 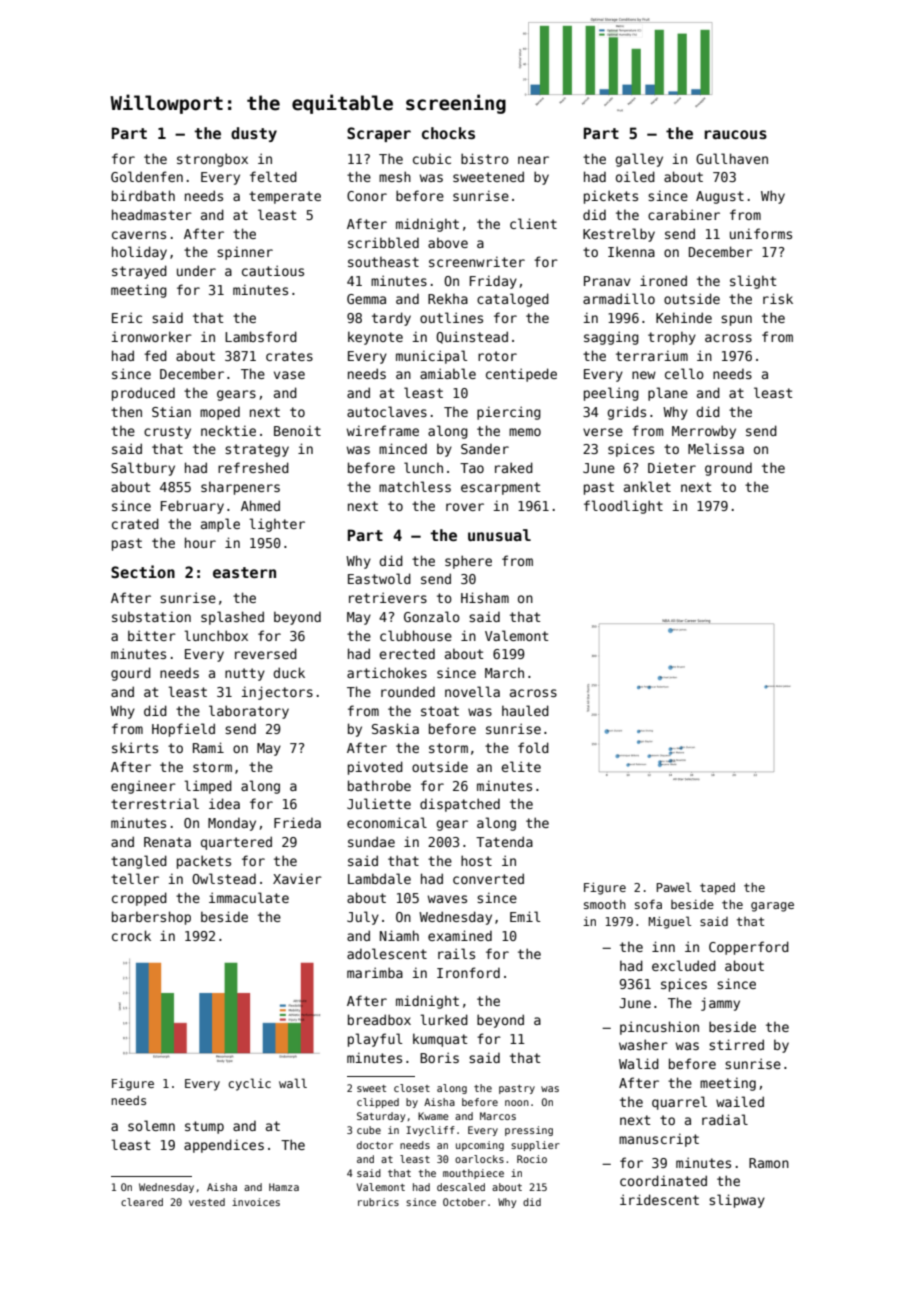 I want to click on scribbled, so click(x=383, y=242).
